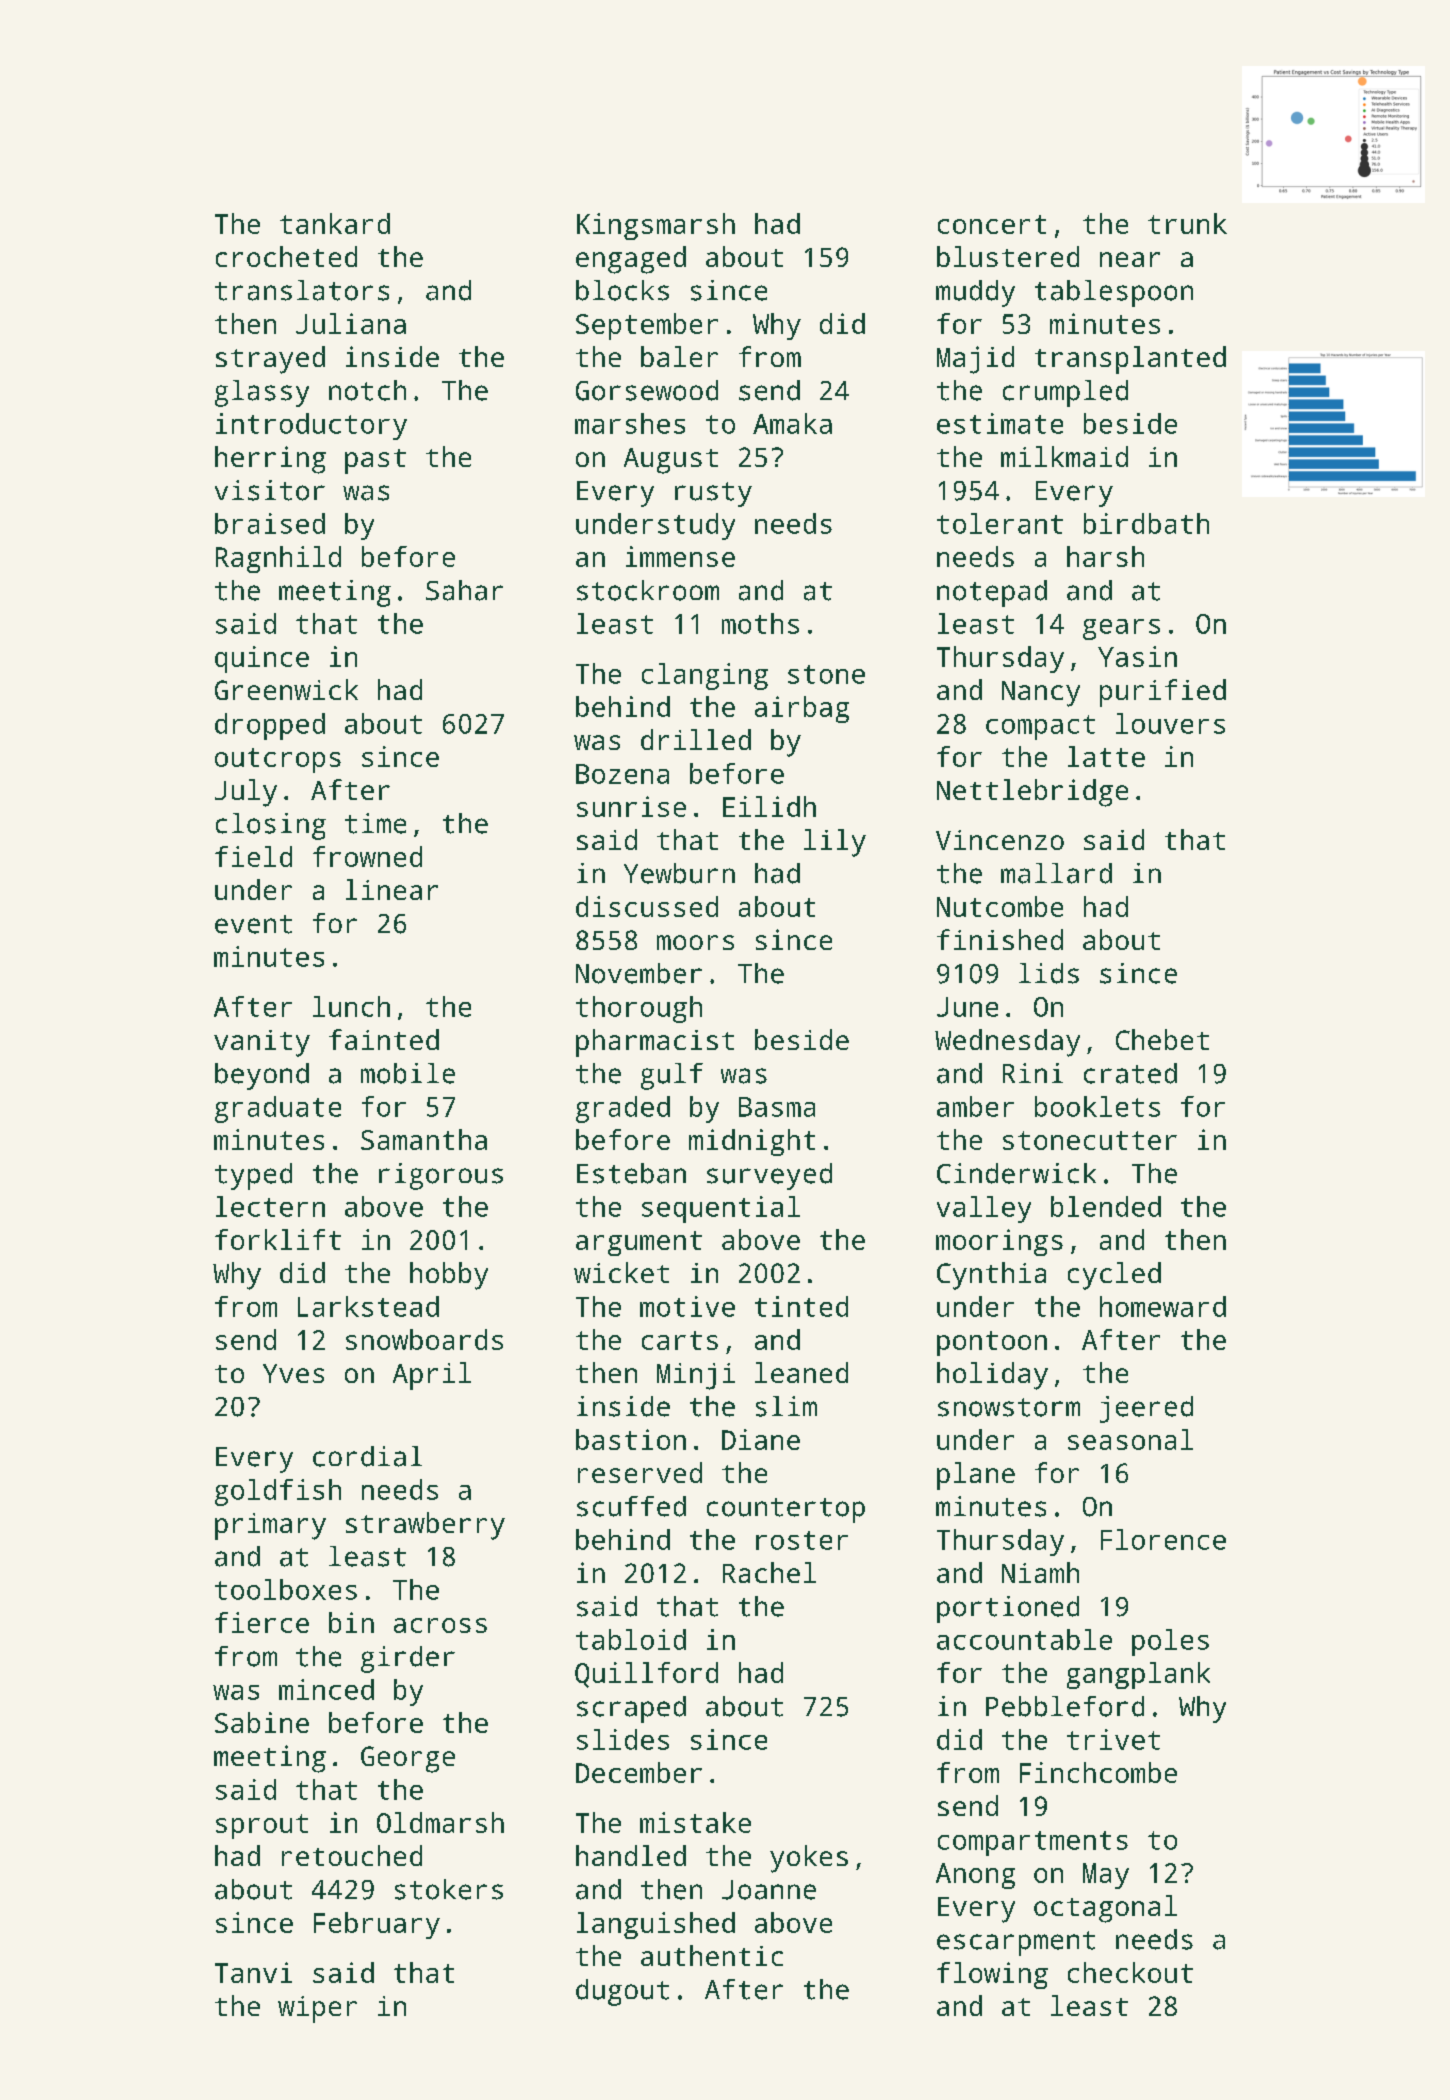  I want to click on roster, so click(802, 1540).
